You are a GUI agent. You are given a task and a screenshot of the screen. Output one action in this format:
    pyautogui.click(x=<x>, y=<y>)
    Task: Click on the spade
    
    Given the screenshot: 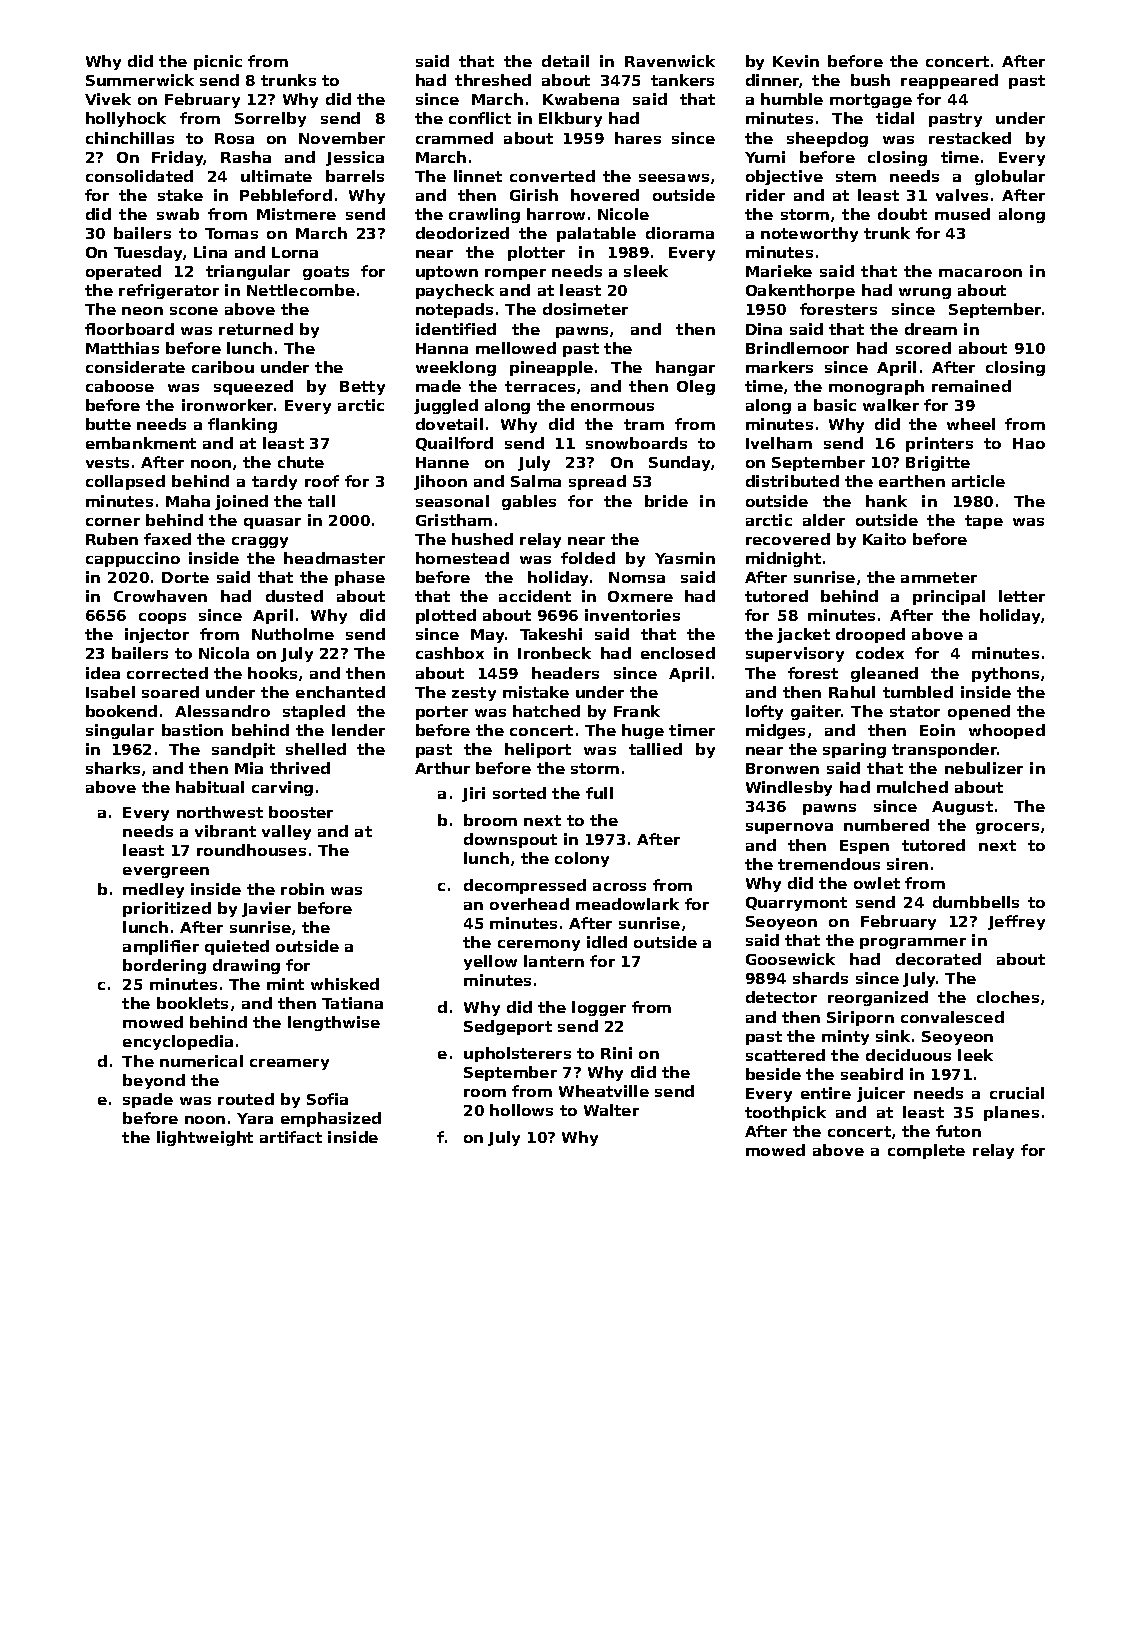 What is the action you would take?
    pyautogui.click(x=148, y=1100)
